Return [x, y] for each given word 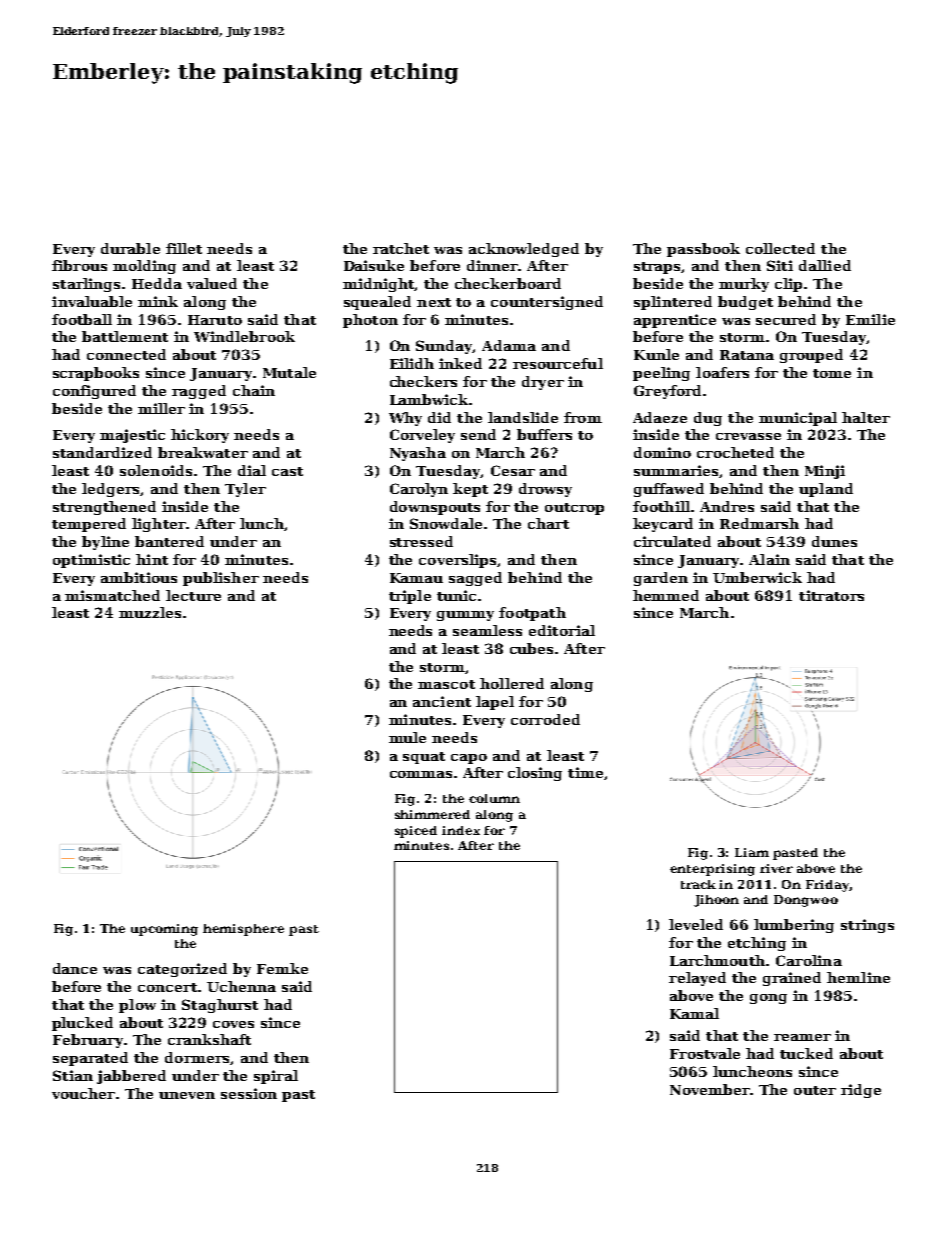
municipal [798, 419]
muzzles [150, 612]
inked [460, 363]
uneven [187, 1095]
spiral [276, 1077]
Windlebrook [244, 336]
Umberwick [757, 577]
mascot [446, 684]
